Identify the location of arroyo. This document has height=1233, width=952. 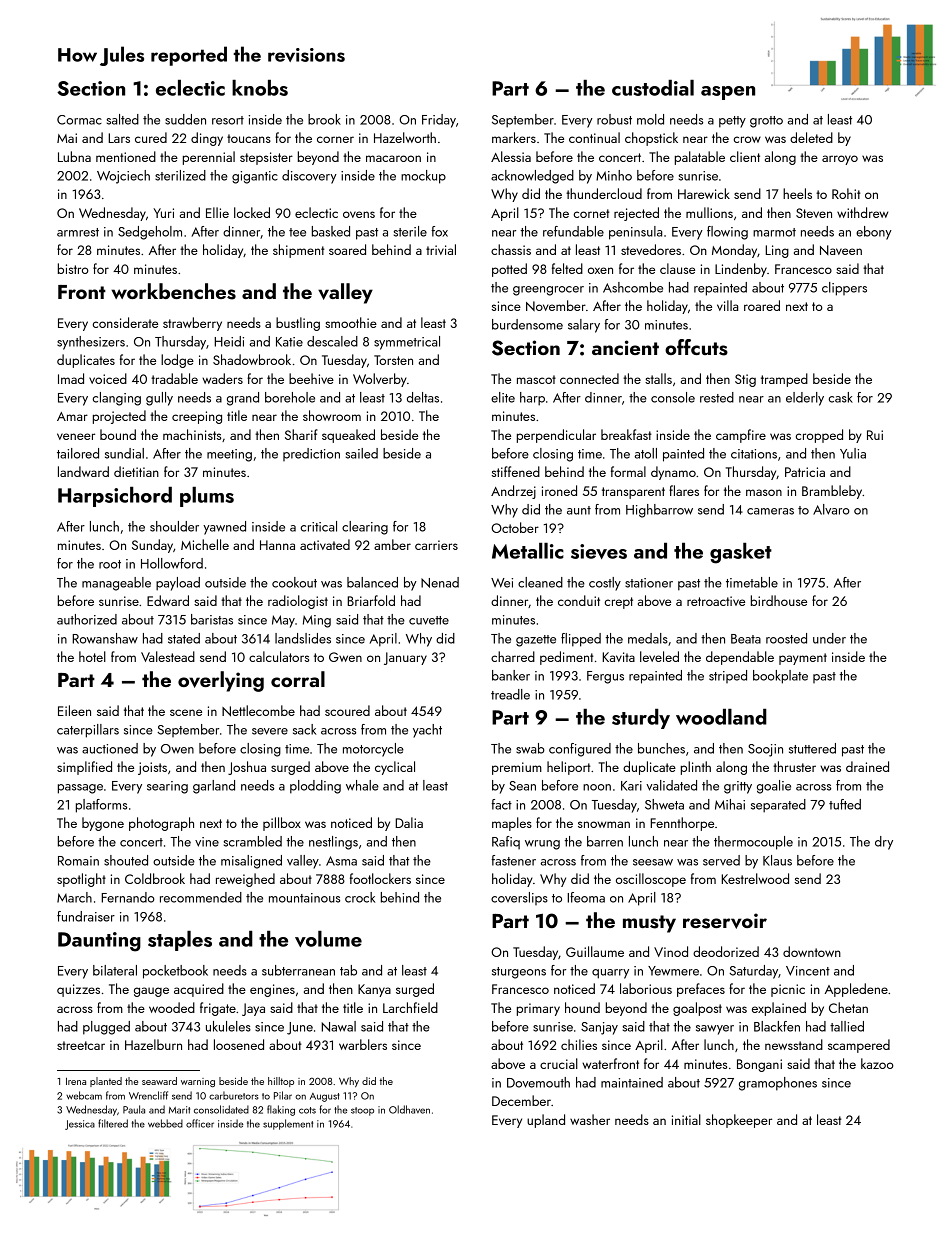
(840, 160).
